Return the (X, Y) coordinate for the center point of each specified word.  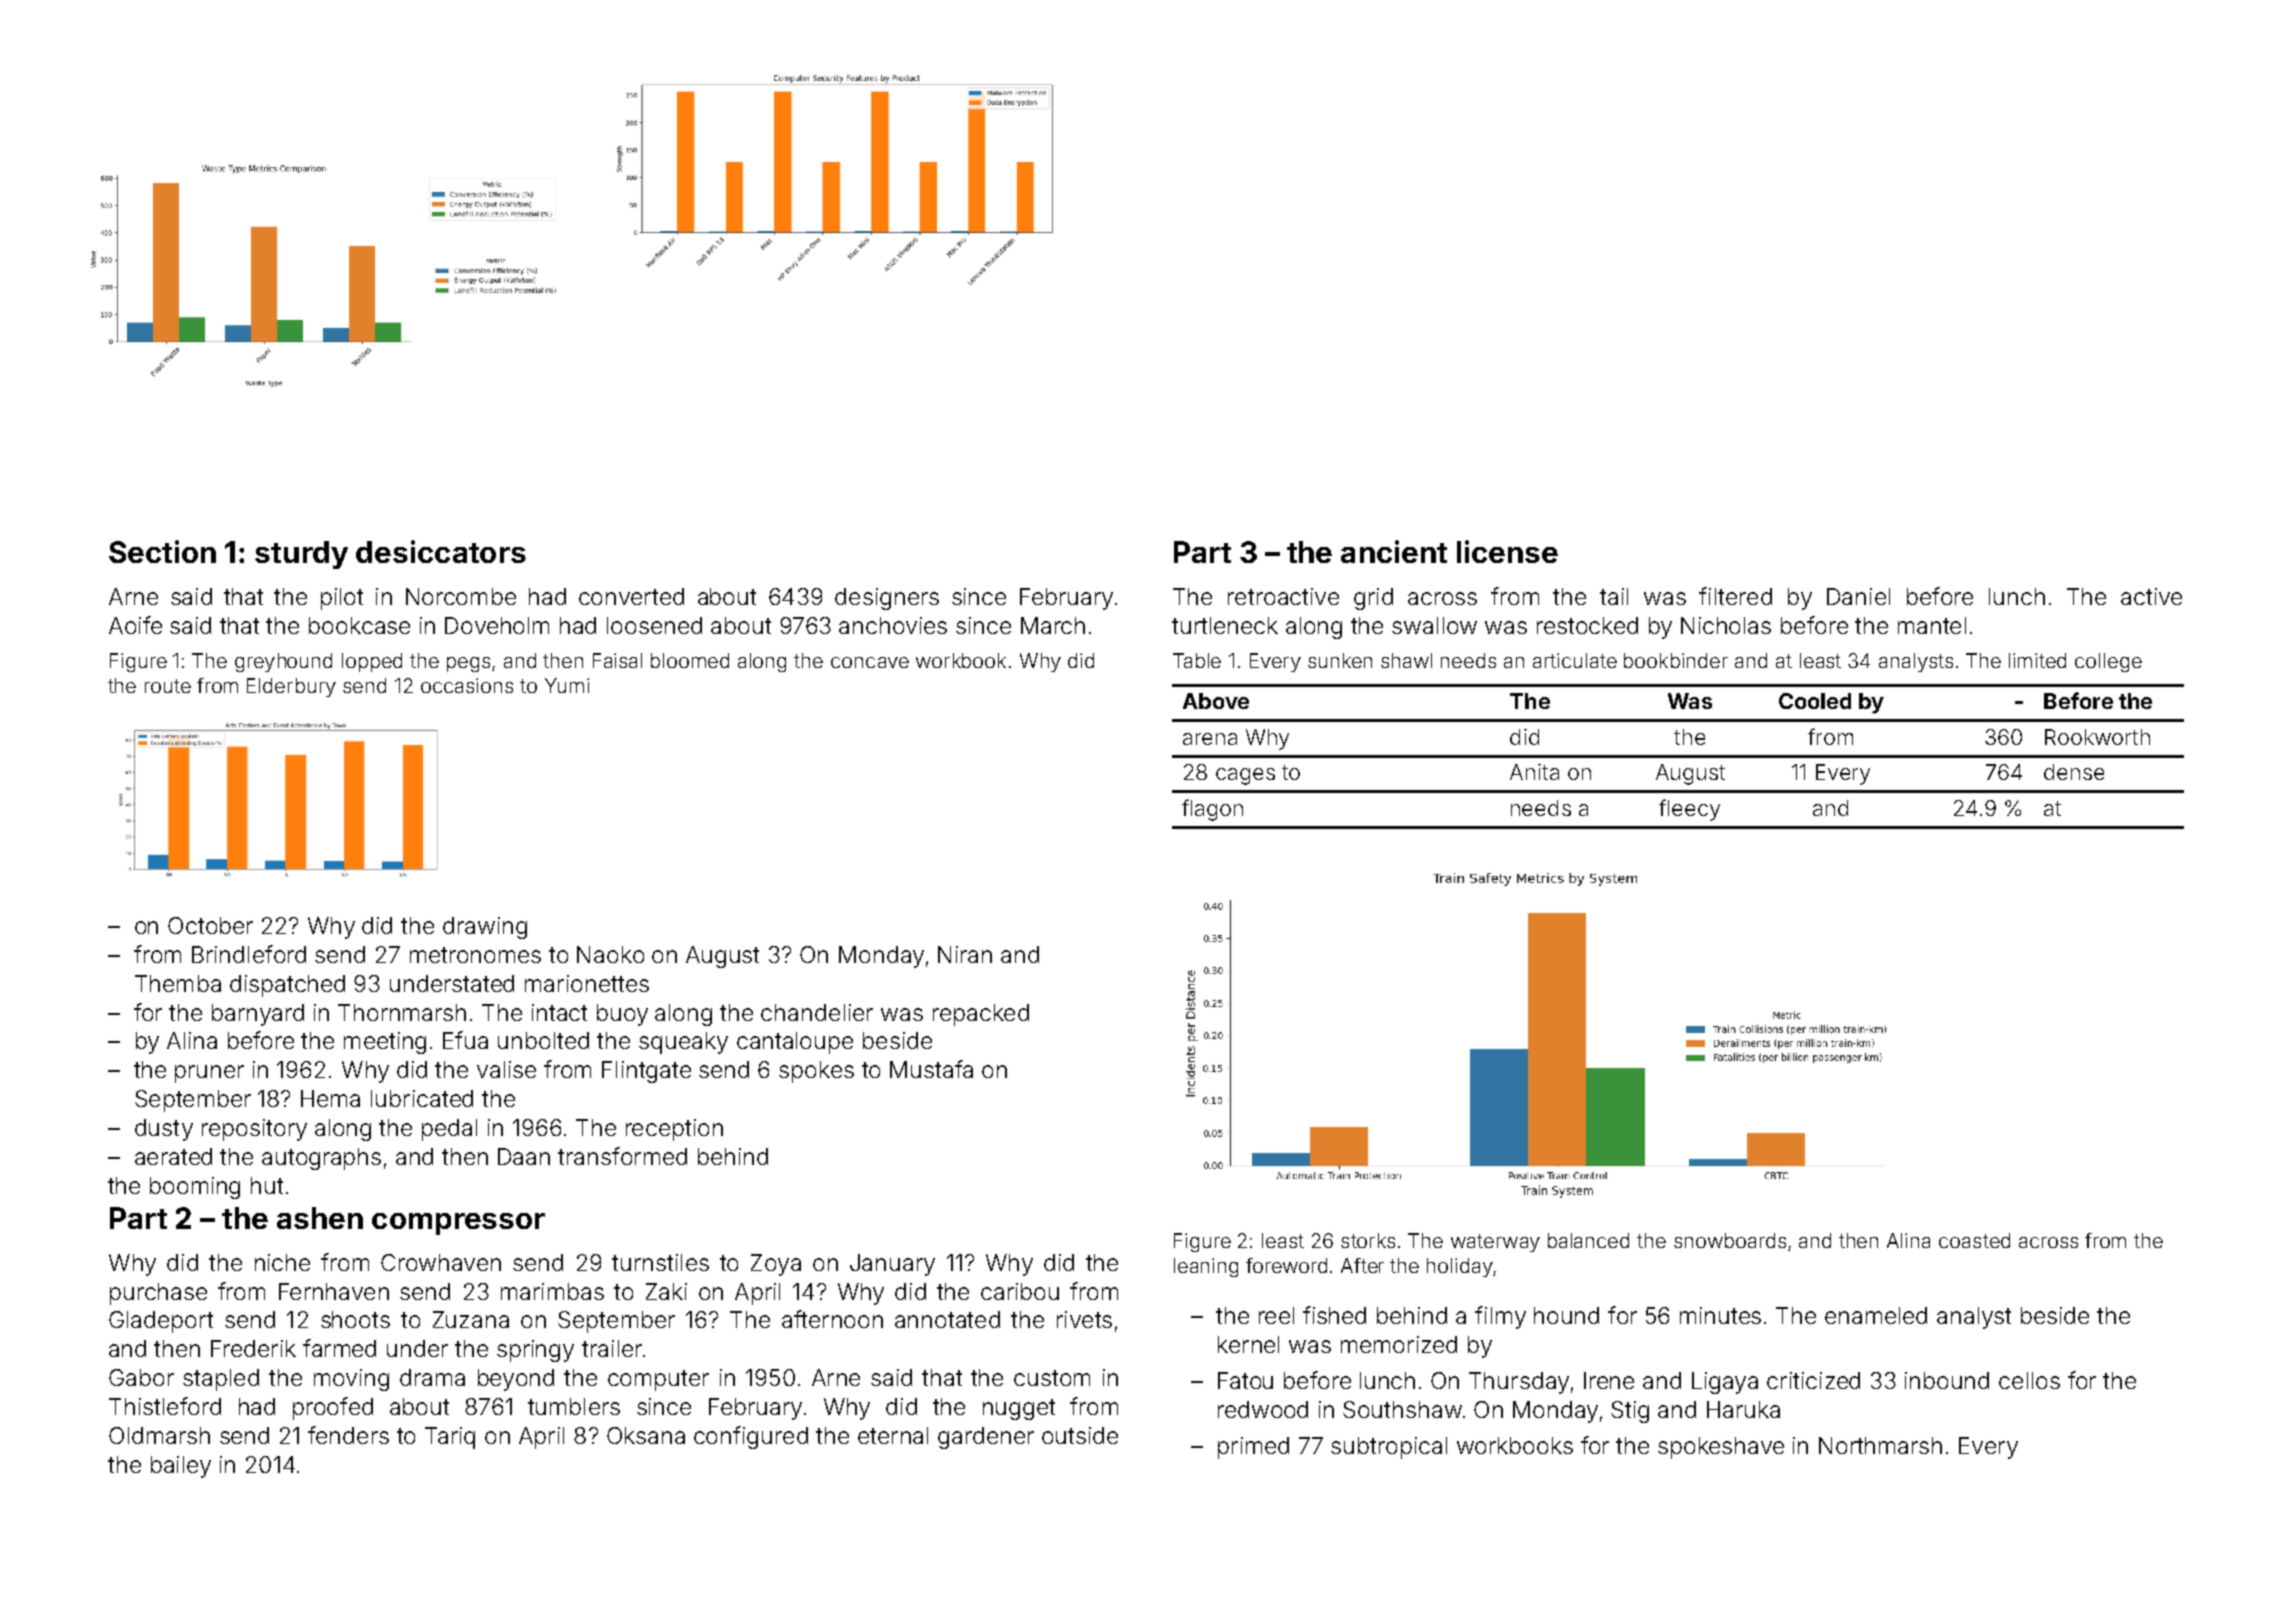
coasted (1974, 1240)
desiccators (441, 551)
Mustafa (931, 1069)
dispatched (287, 986)
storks (1368, 1240)
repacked (981, 1015)
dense (2074, 772)
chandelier (817, 1012)
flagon (1212, 810)
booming (195, 1188)
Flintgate (646, 1072)
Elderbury (291, 687)
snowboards (1730, 1240)
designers (887, 599)
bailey (181, 1467)
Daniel (1858, 596)
